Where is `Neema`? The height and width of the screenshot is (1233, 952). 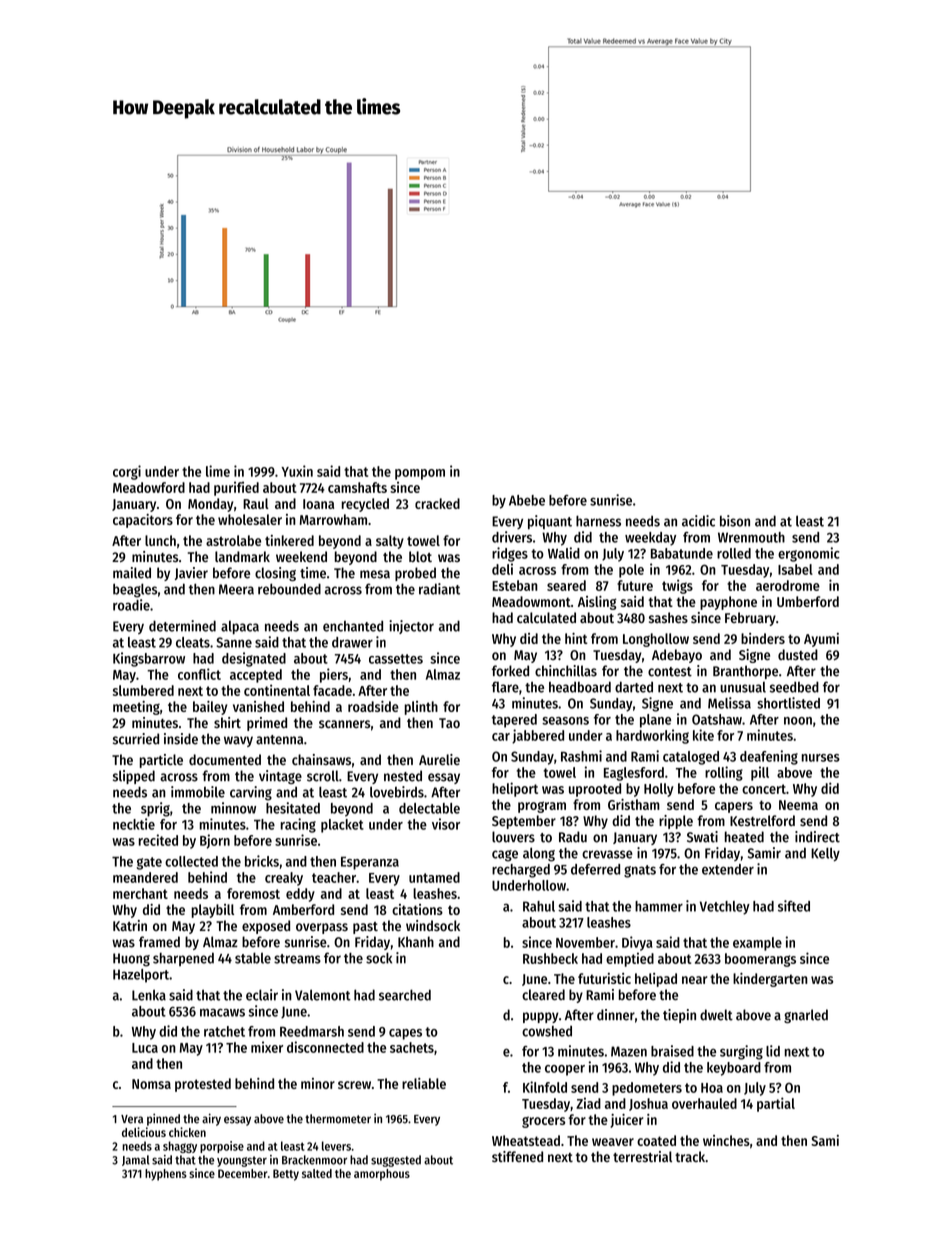
Neema is located at coordinates (798, 805).
